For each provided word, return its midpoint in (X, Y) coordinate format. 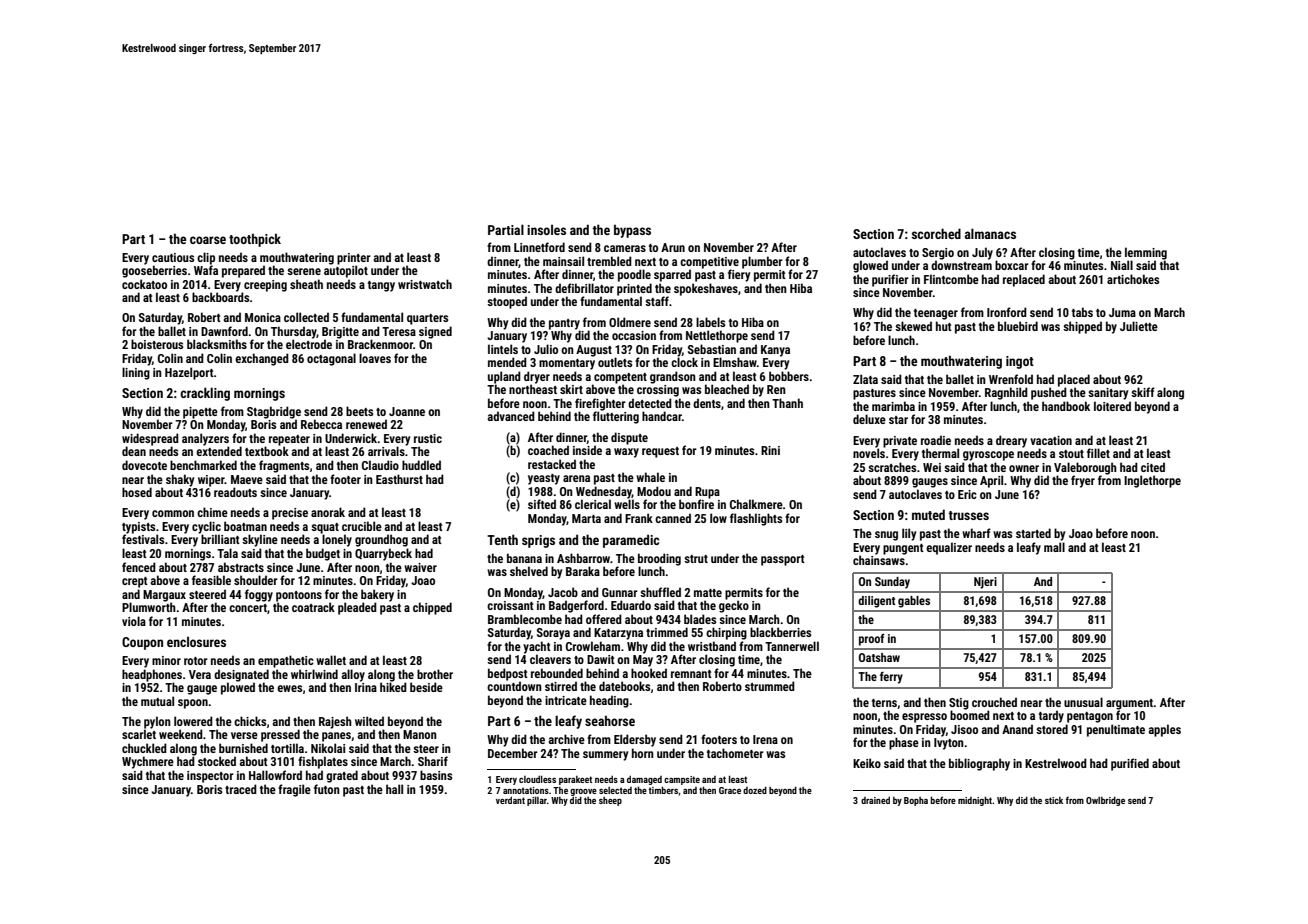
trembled (609, 261)
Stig (959, 704)
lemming (1146, 253)
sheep (610, 801)
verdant (510, 800)
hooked (649, 673)
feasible (211, 580)
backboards (221, 297)
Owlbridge (1105, 801)
